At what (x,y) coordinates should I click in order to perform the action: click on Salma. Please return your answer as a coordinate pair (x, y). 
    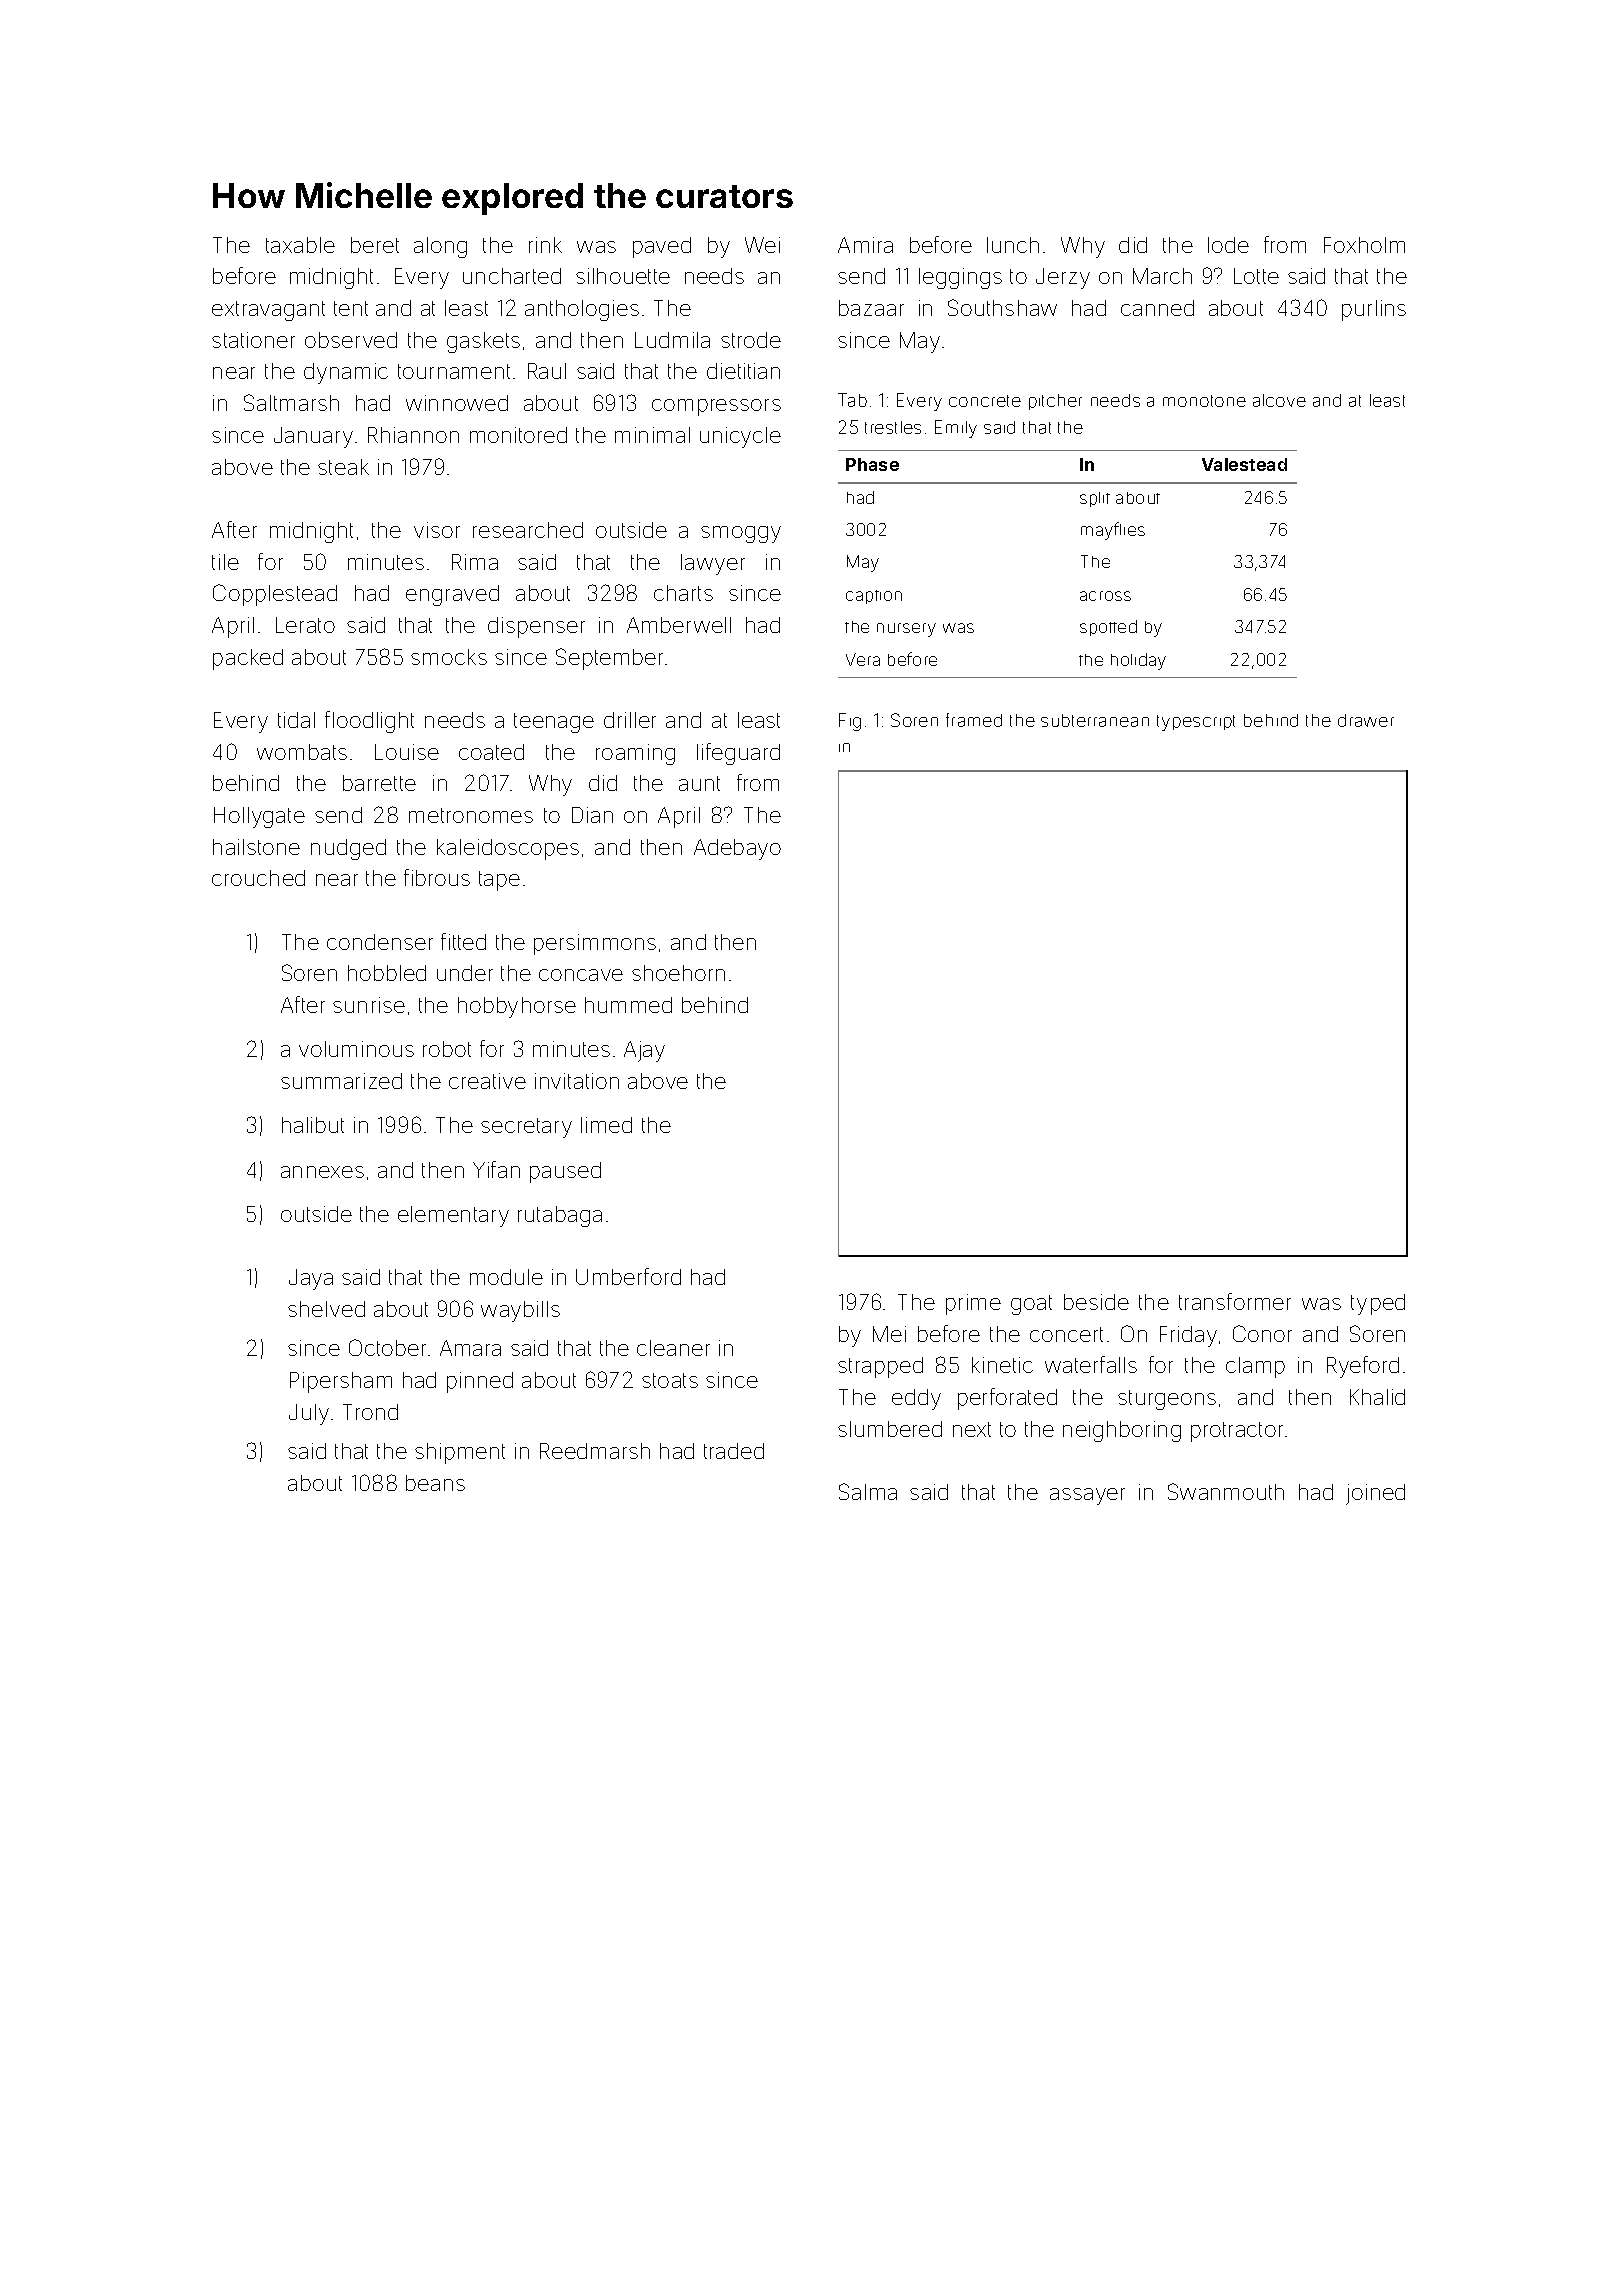
    Looking at the image, I should click on (868, 1491).
